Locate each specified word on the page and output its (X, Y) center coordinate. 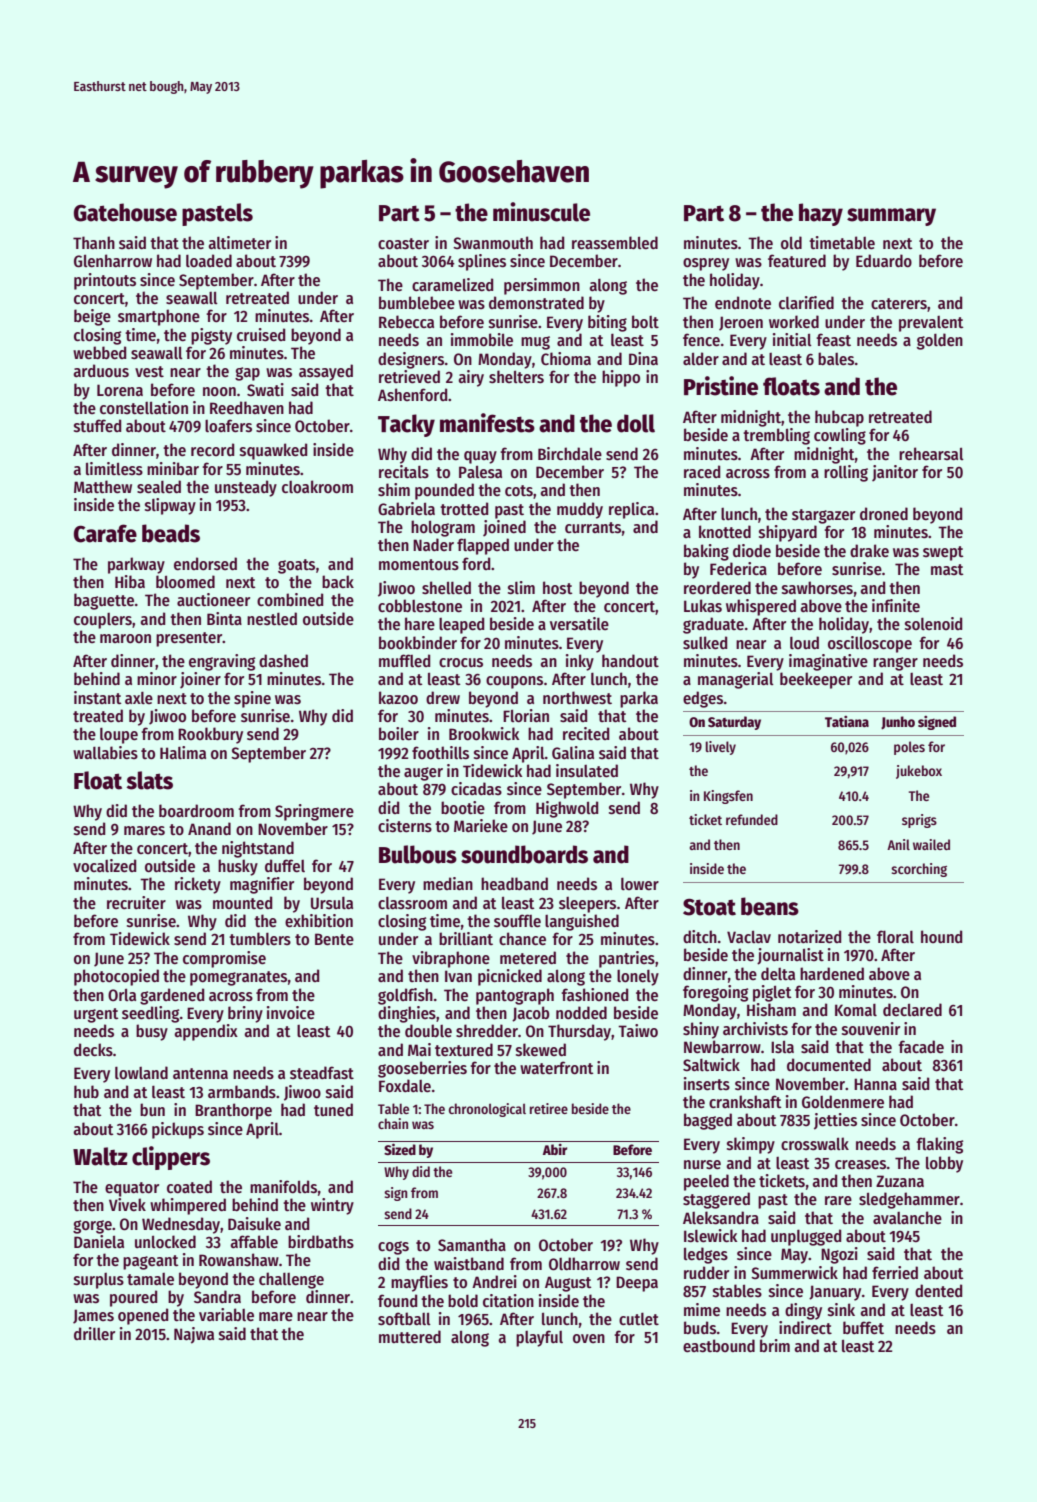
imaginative (828, 662)
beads (171, 533)
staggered (716, 1200)
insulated (587, 771)
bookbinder (418, 643)
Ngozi (839, 1255)
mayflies (419, 1283)
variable (226, 1314)
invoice (291, 1012)
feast (833, 340)
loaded (209, 260)
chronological (487, 1110)
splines (482, 262)
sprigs (919, 821)
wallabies (105, 752)
